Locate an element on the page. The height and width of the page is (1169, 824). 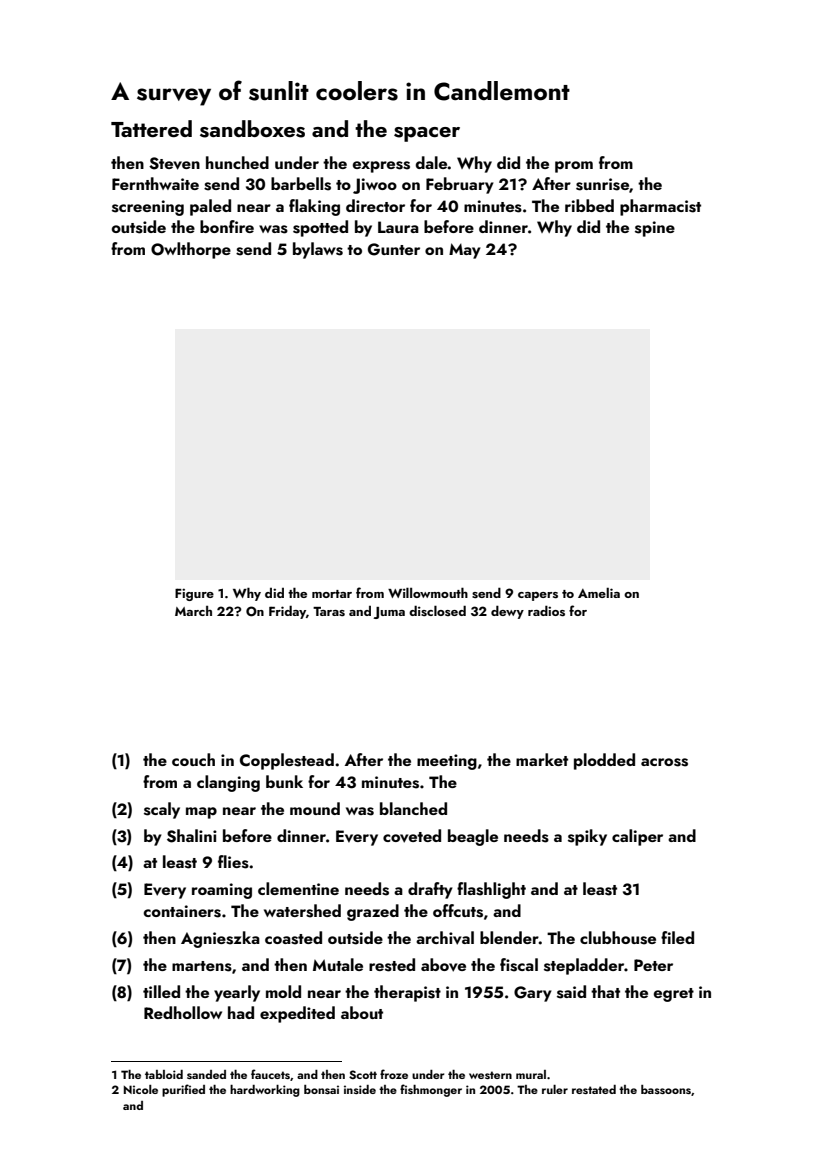
spacer is located at coordinates (427, 134).
